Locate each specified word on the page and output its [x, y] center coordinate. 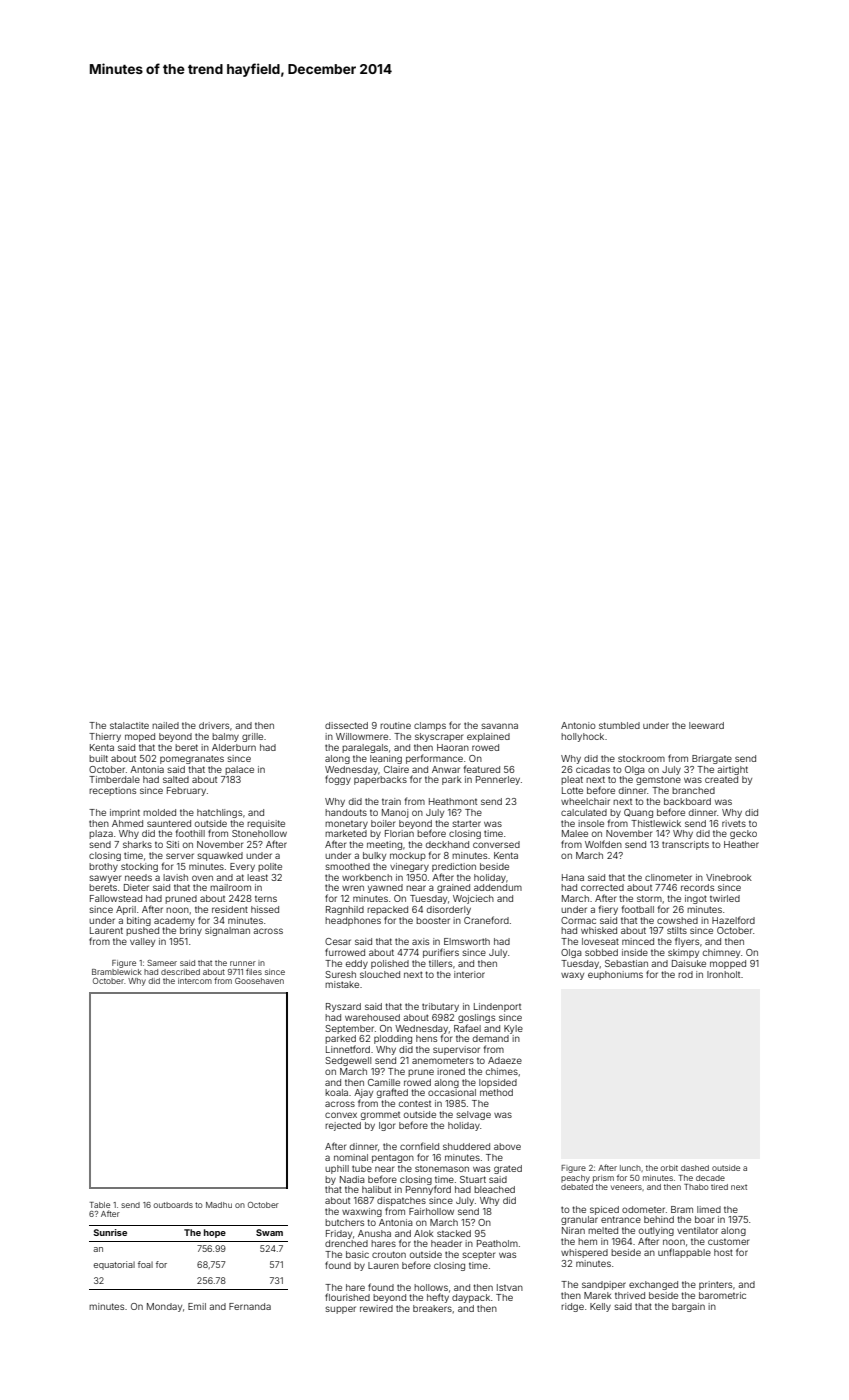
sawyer [105, 879]
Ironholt [723, 974]
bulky [374, 856]
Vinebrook [729, 877]
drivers [214, 725]
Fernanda [250, 1306]
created [721, 779]
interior [469, 974]
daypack [471, 1298]
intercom [195, 981]
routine [395, 725]
